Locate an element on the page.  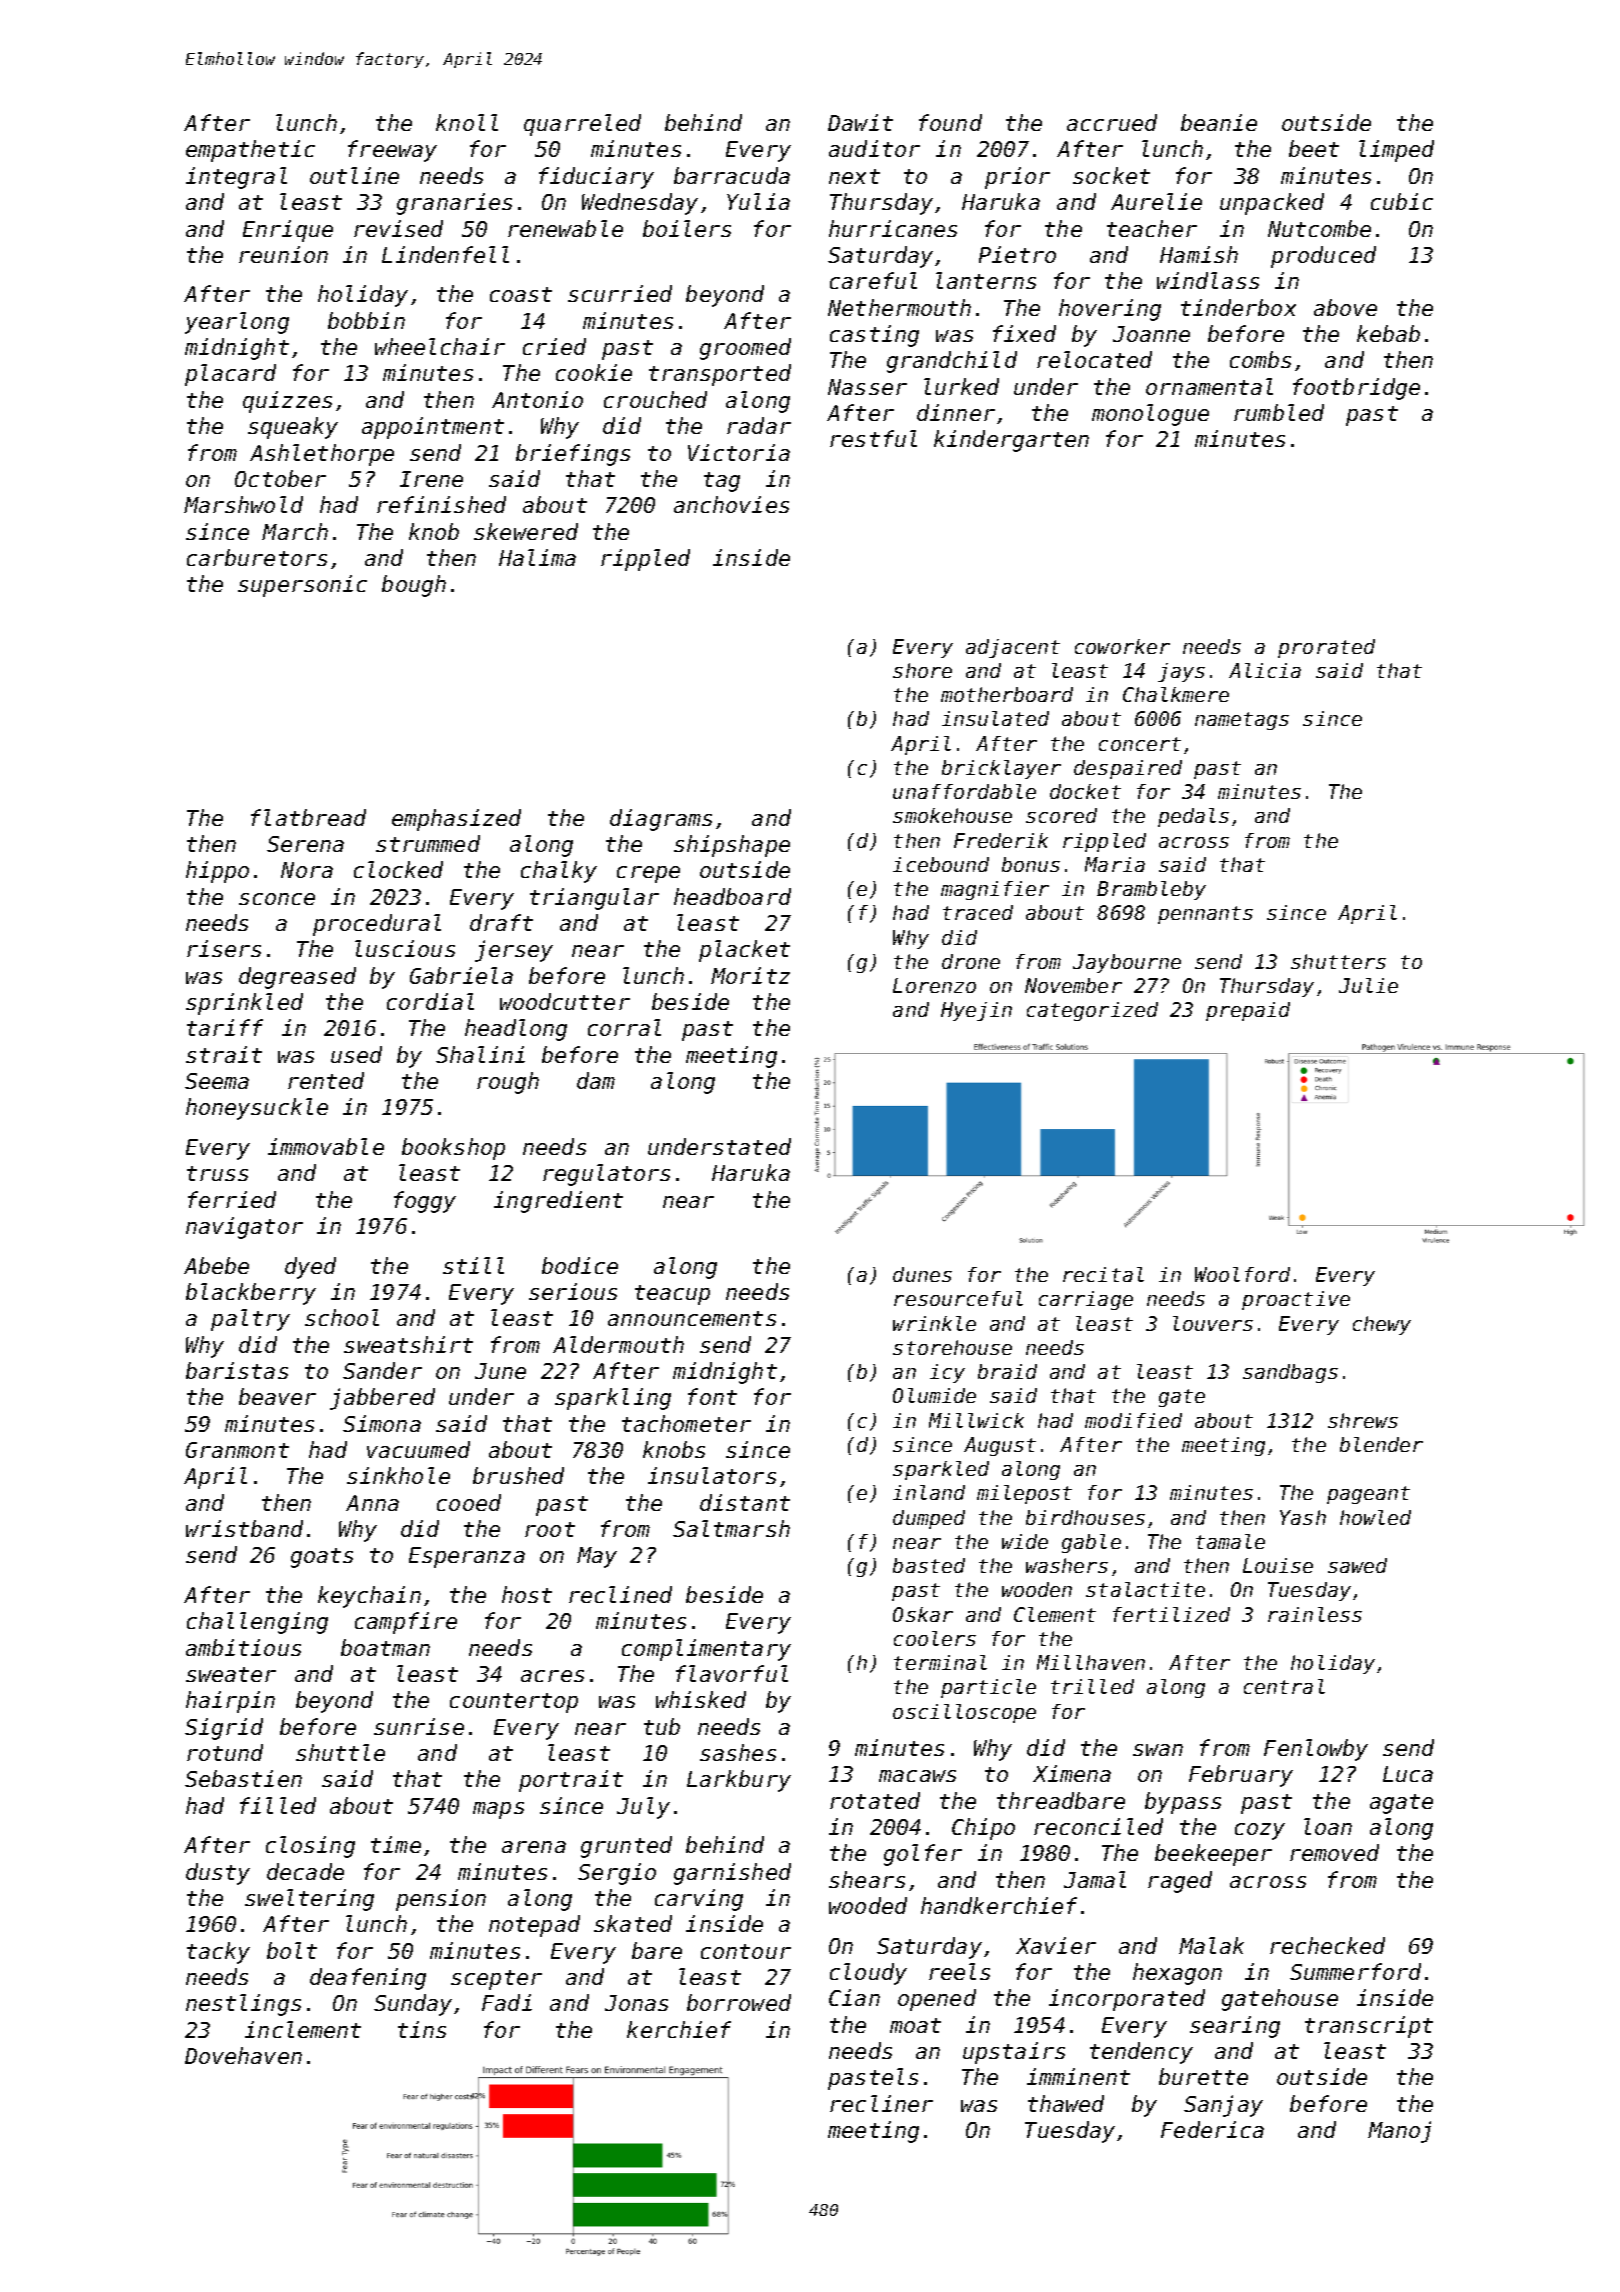
granaries is located at coordinates (454, 204).
